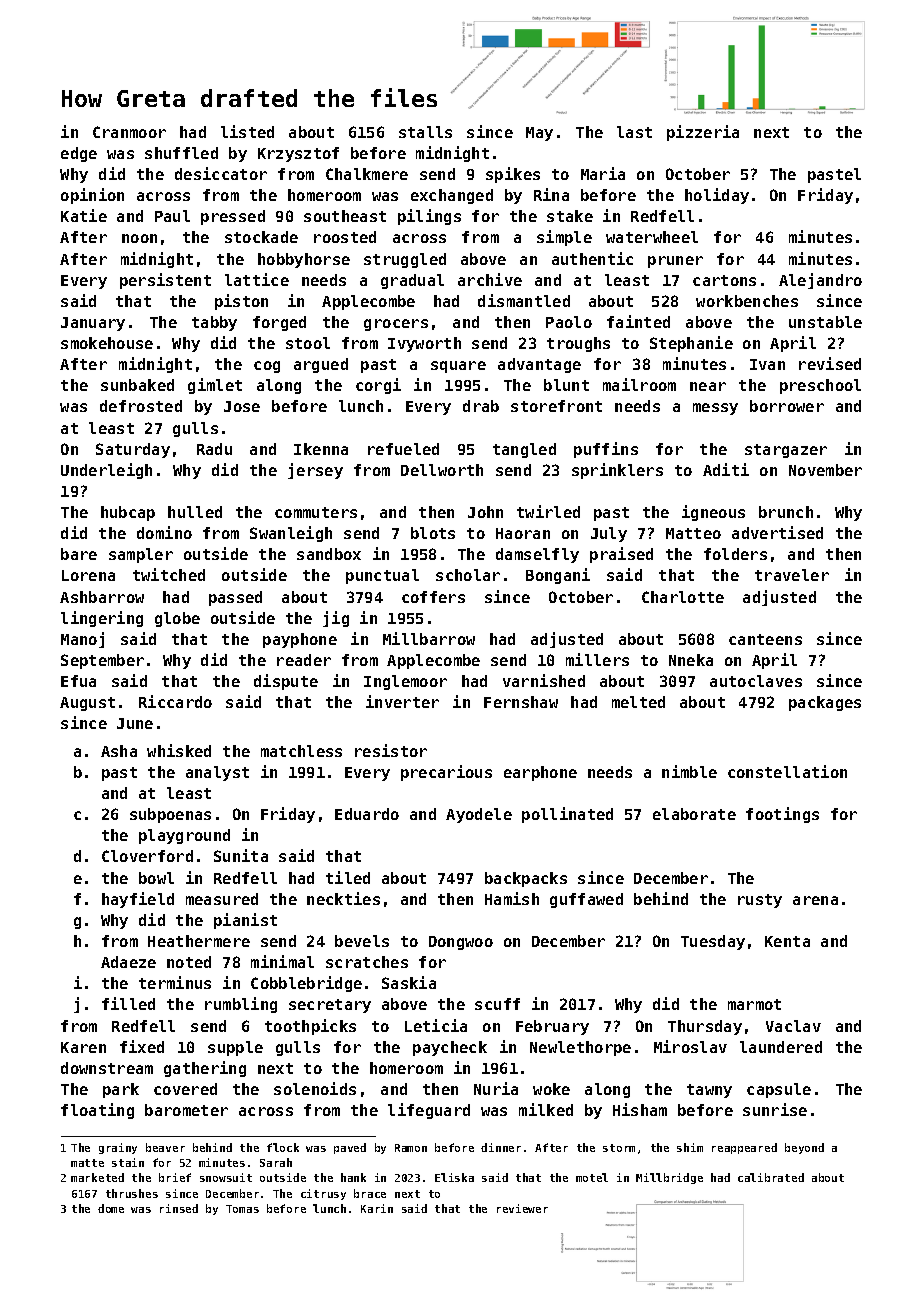 The width and height of the screenshot is (924, 1308). I want to click on elaborate, so click(694, 814).
